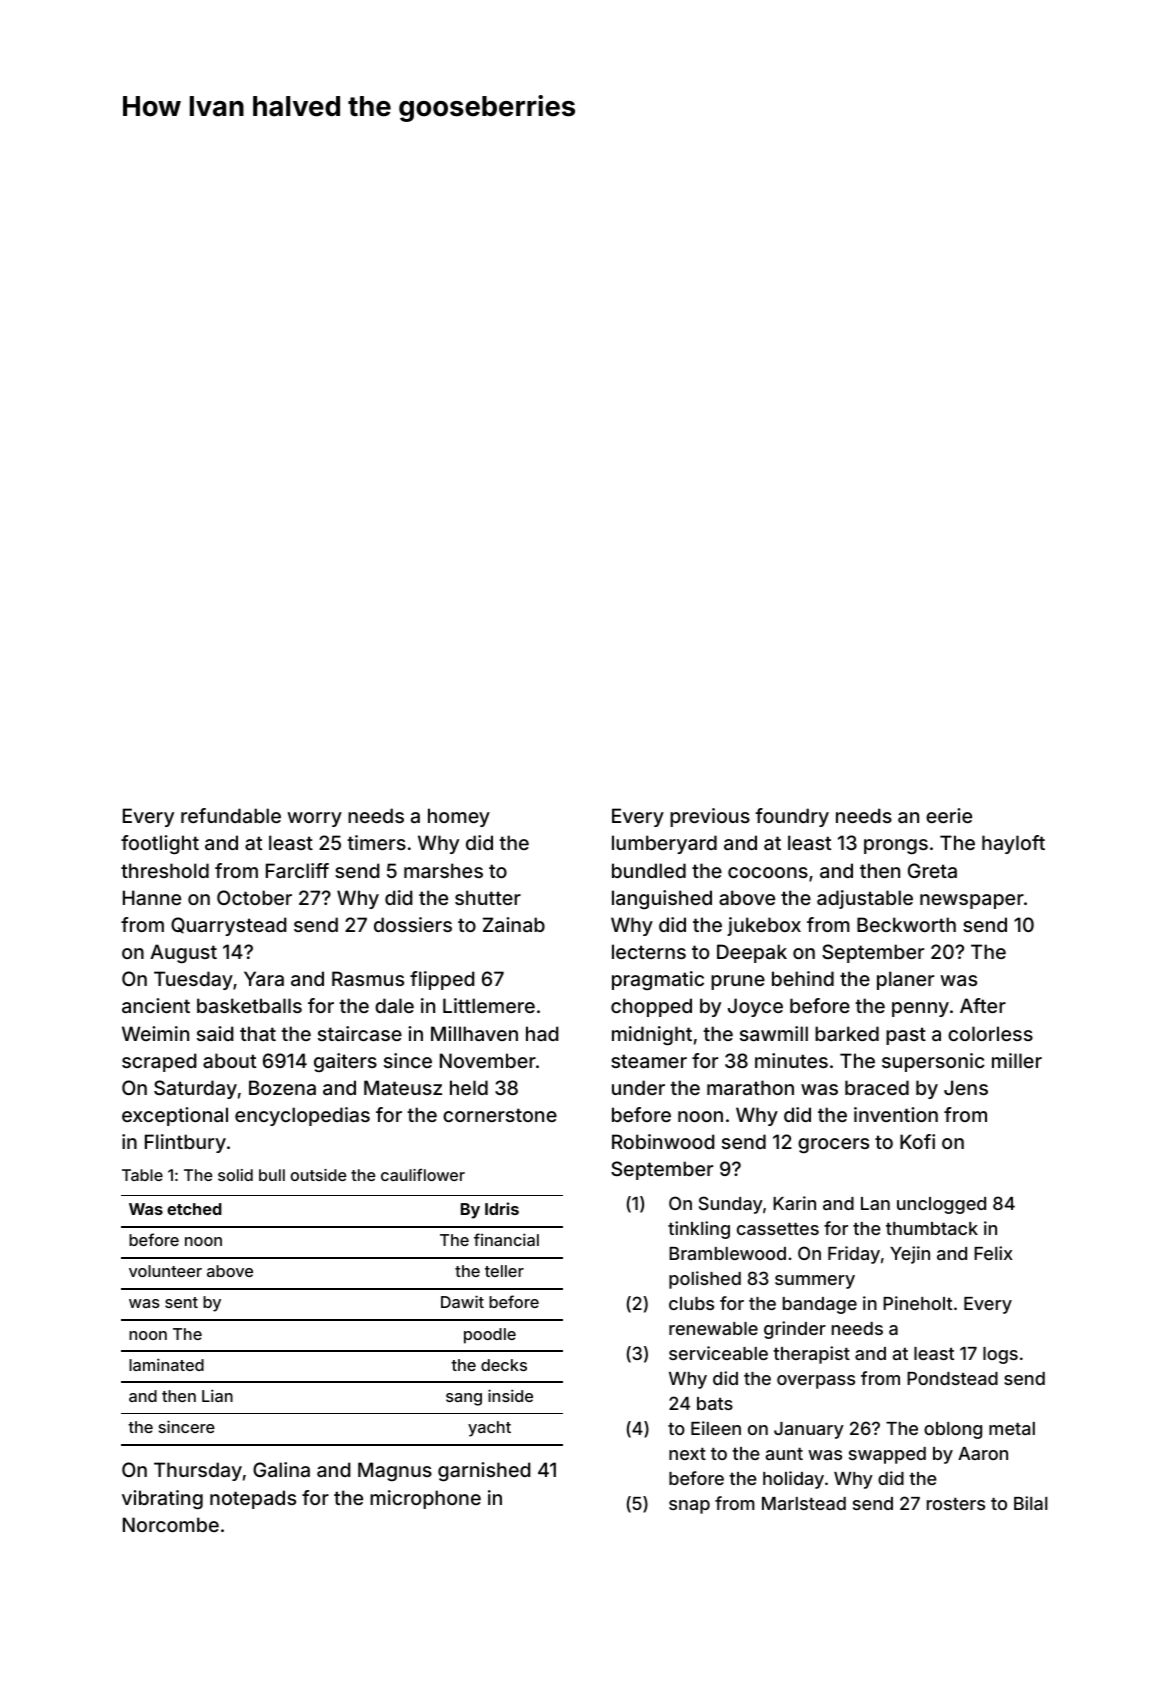 Image resolution: width=1174 pixels, height=1701 pixels. What do you see at coordinates (689, 1507) in the screenshot?
I see `snap` at bounding box center [689, 1507].
